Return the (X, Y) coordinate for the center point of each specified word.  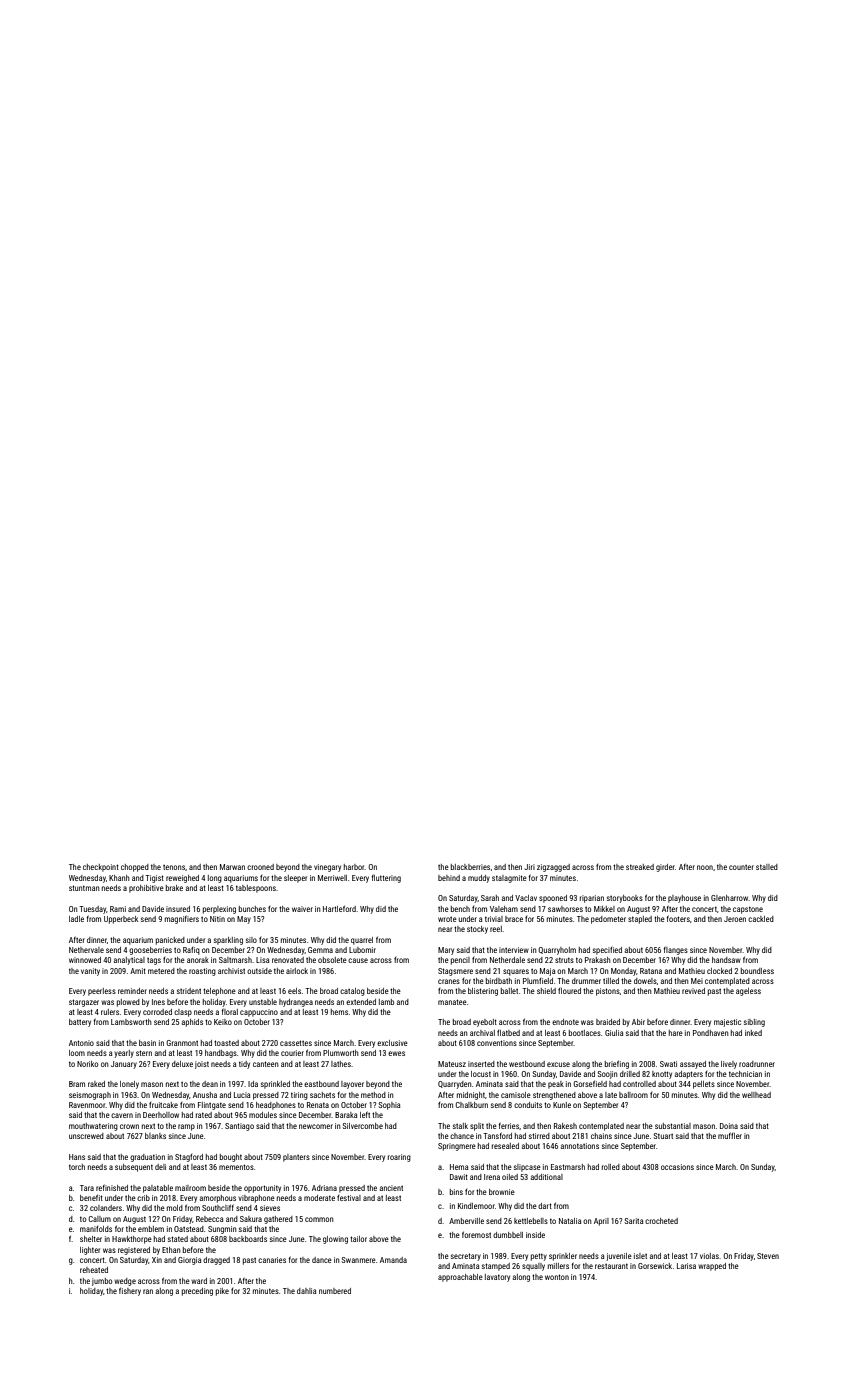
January (124, 1065)
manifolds (96, 1229)
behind (449, 878)
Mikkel (604, 909)
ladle (76, 919)
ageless (748, 992)
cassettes (296, 1043)
